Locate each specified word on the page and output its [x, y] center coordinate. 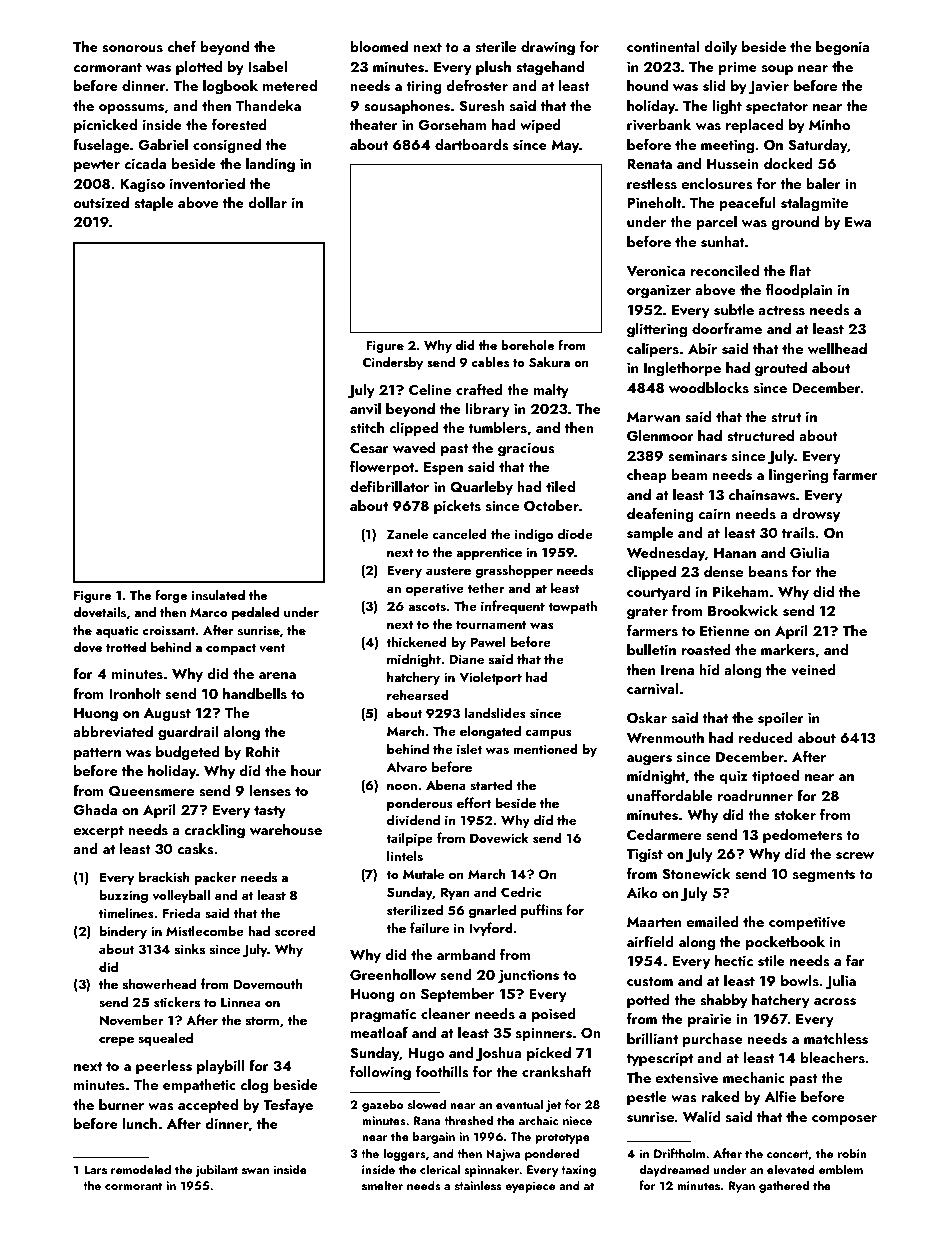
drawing [548, 48]
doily [720, 47]
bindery [123, 932]
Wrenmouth [665, 737]
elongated [490, 732]
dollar [267, 202]
